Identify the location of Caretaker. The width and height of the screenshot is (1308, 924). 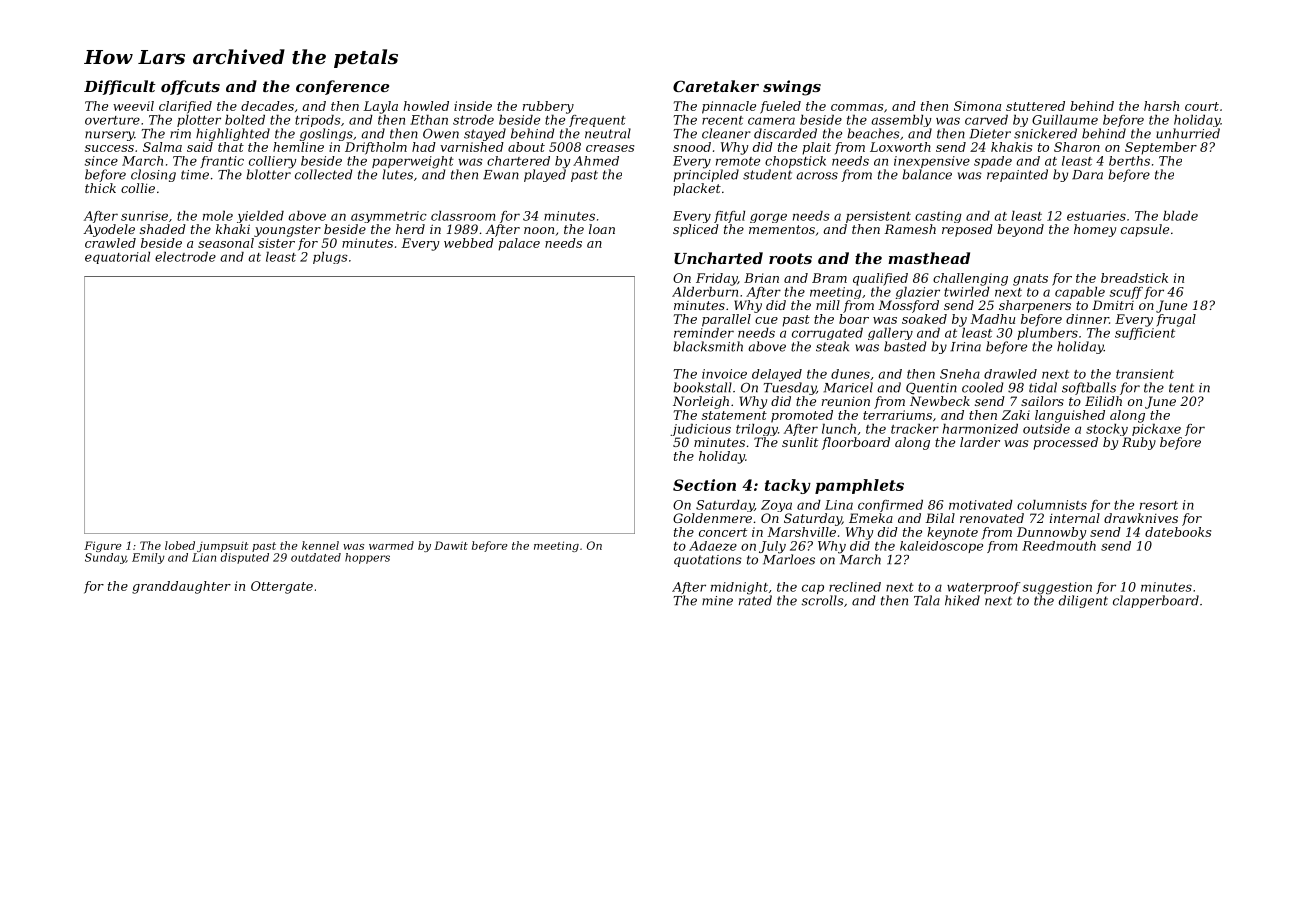
(716, 86).
